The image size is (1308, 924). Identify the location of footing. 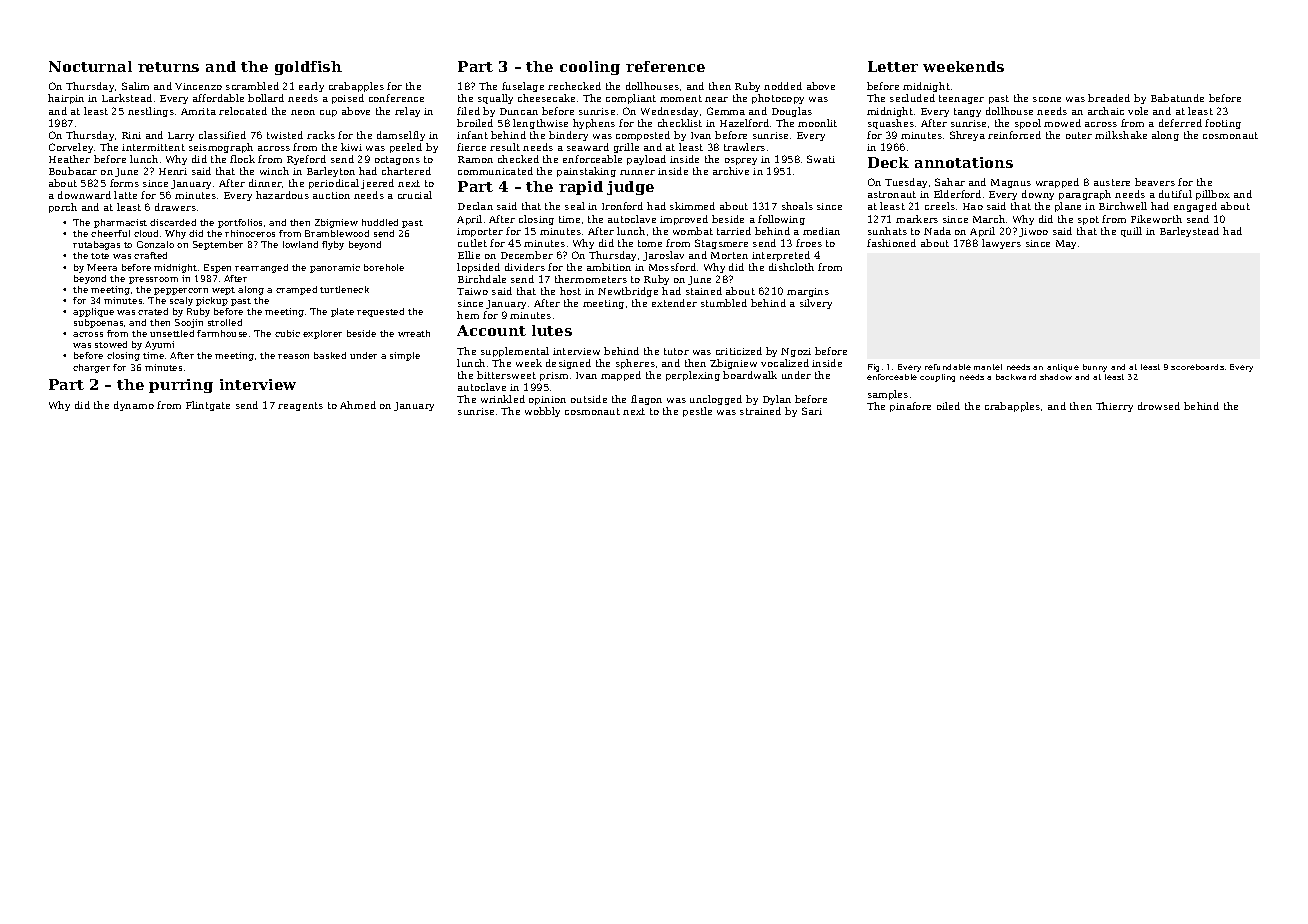
(1223, 124).
